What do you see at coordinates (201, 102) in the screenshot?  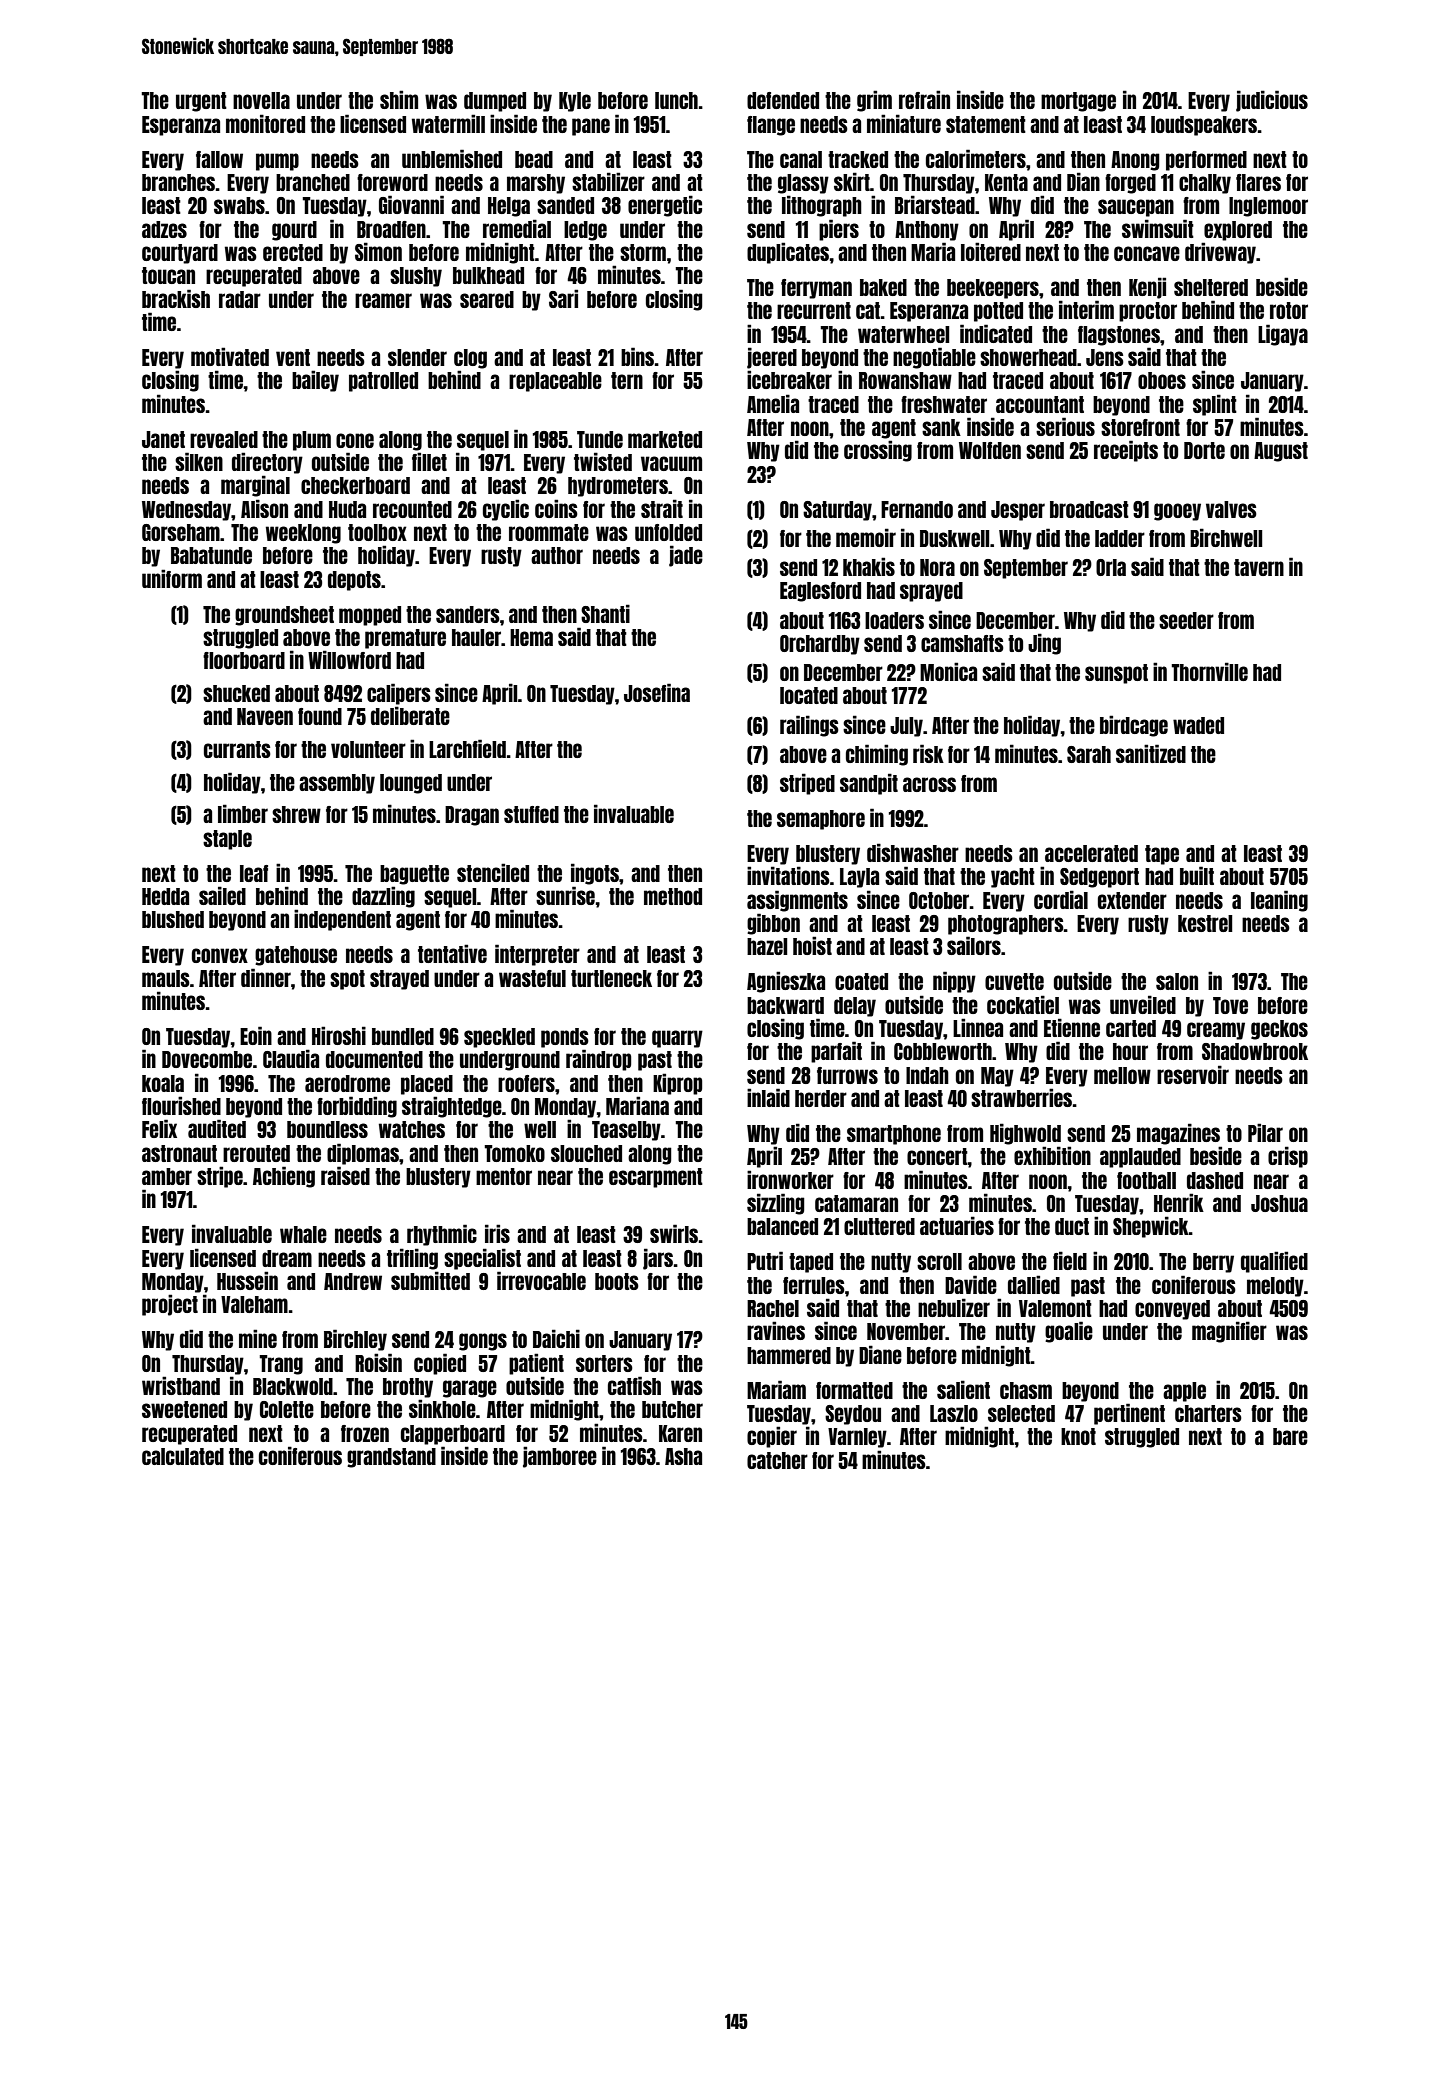 I see `urgent` at bounding box center [201, 102].
